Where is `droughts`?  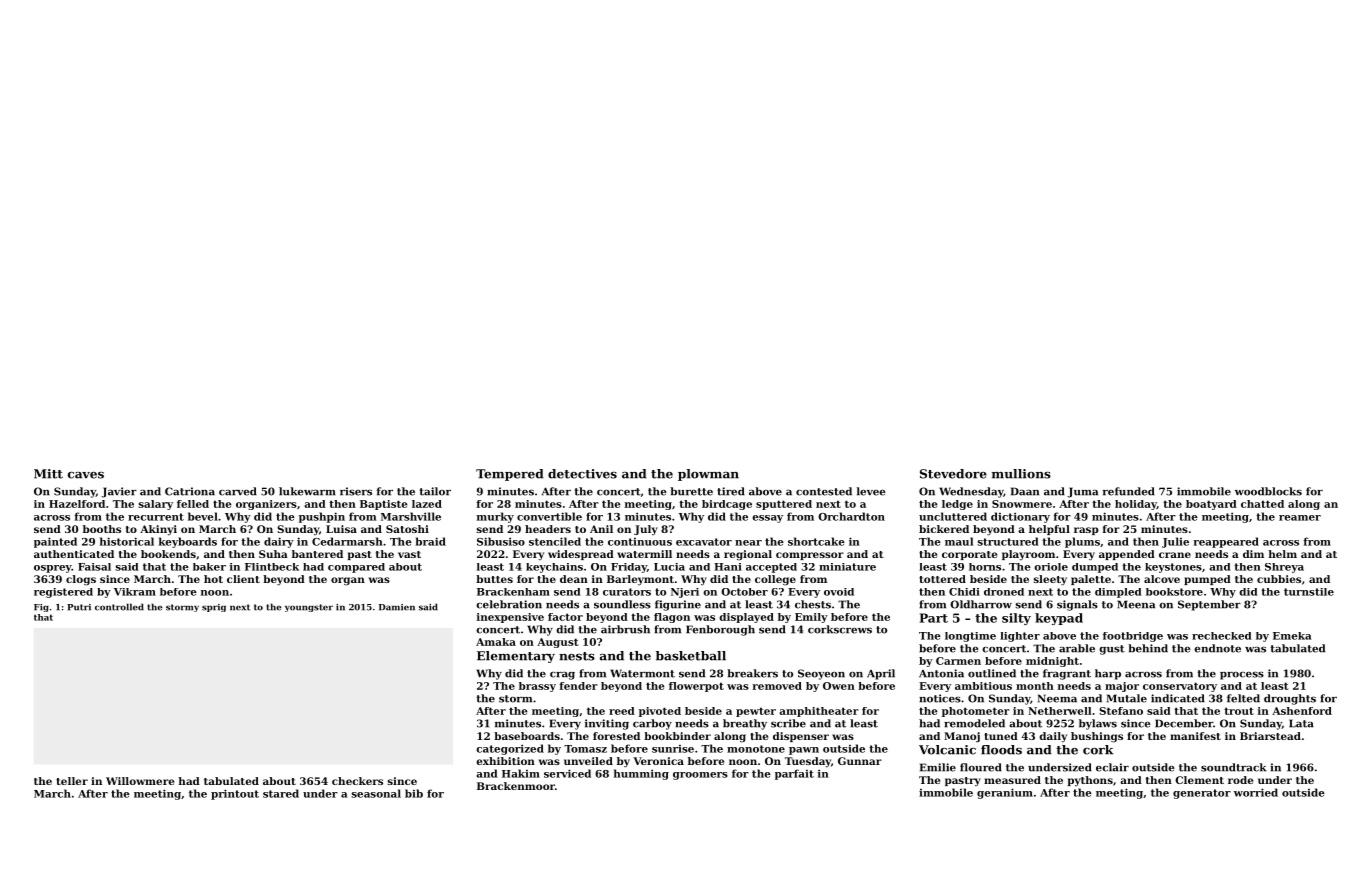
droughts is located at coordinates (1290, 699).
